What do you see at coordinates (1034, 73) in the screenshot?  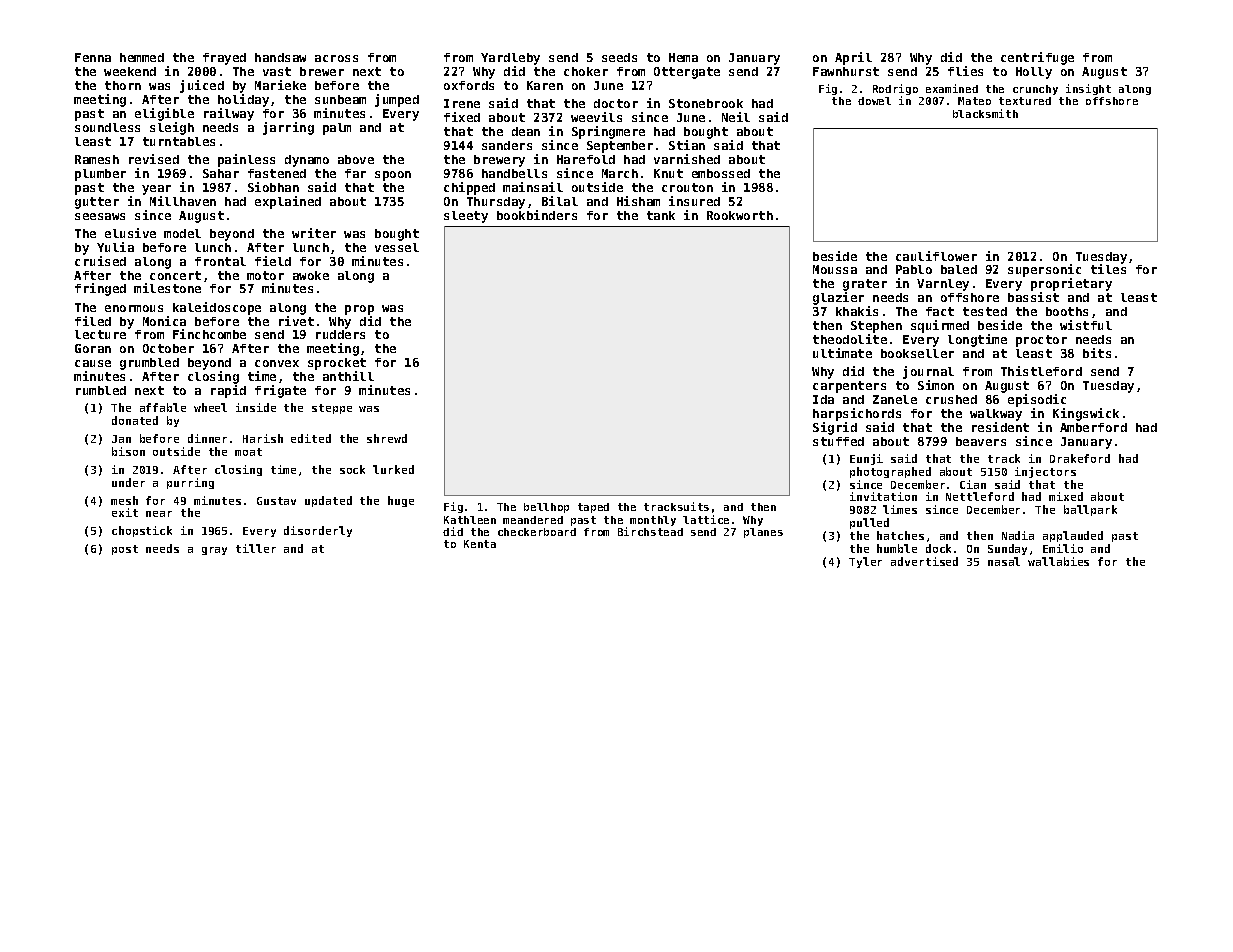 I see `Holly` at bounding box center [1034, 73].
